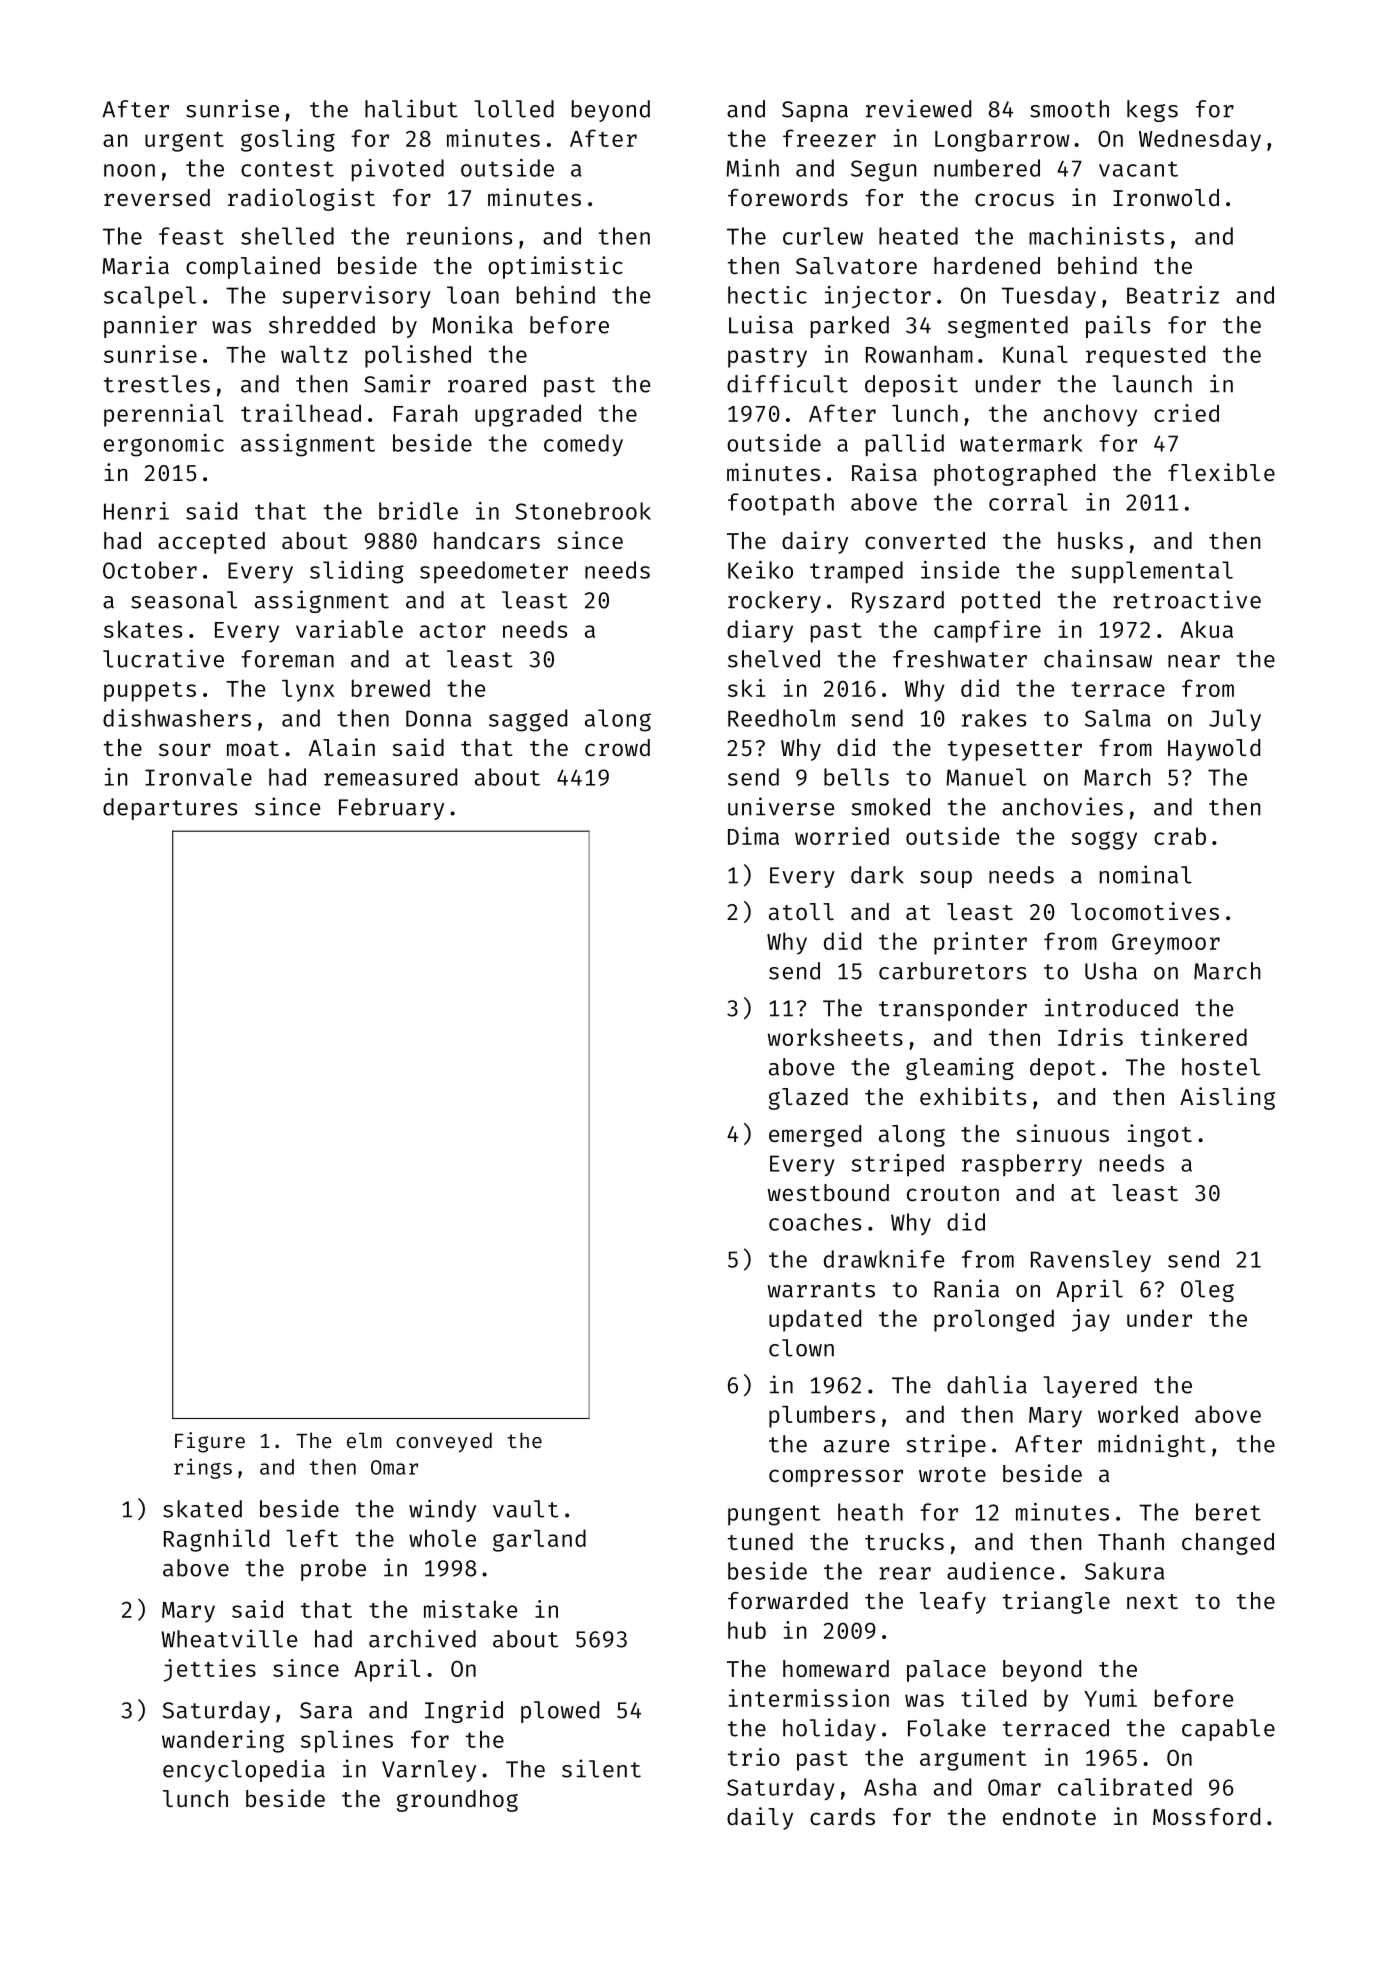 This page has width=1386, height=1969. Describe the element at coordinates (143, 629) in the page. I see `skates` at that location.
